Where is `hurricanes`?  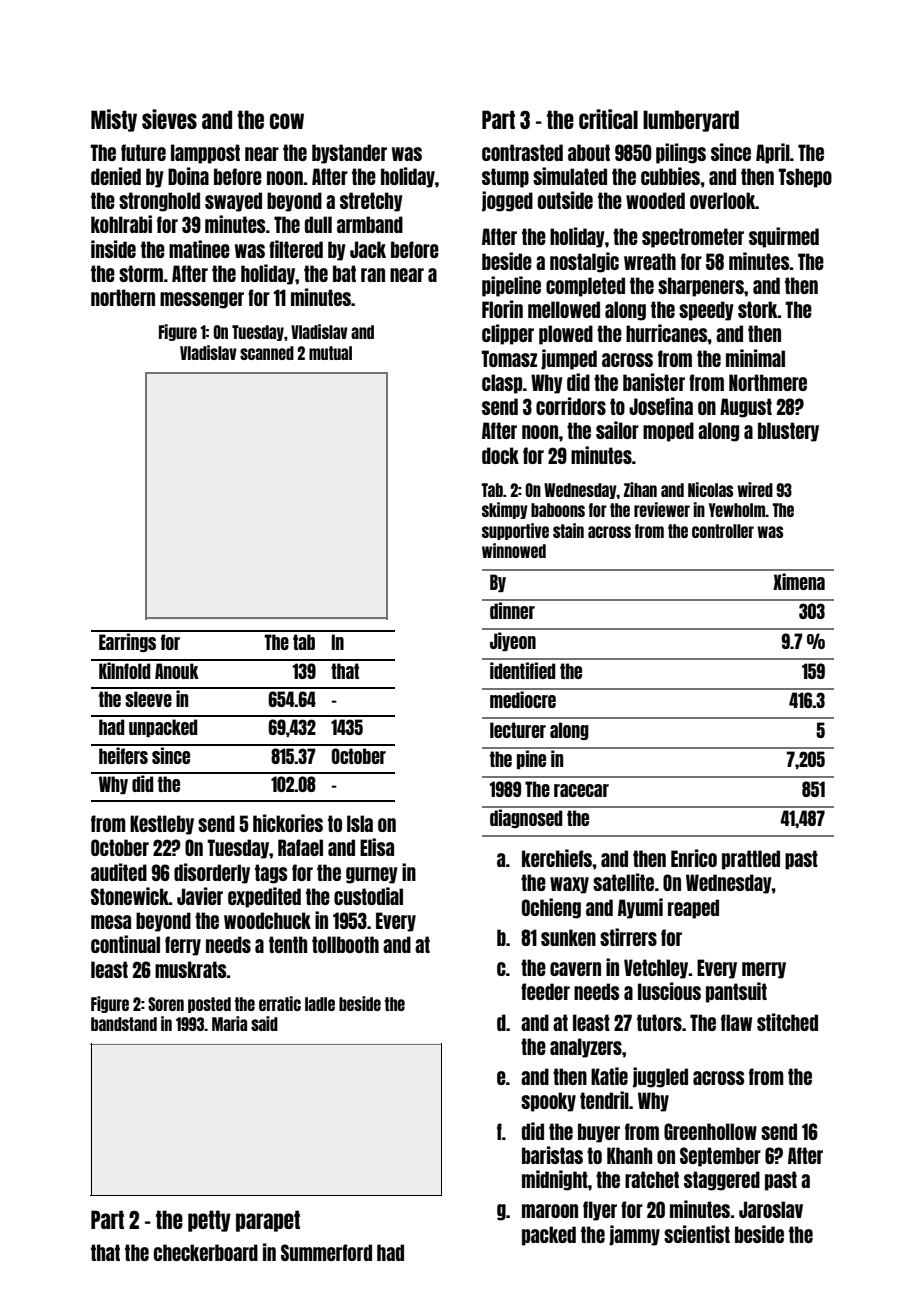
hurricanes is located at coordinates (667, 333).
